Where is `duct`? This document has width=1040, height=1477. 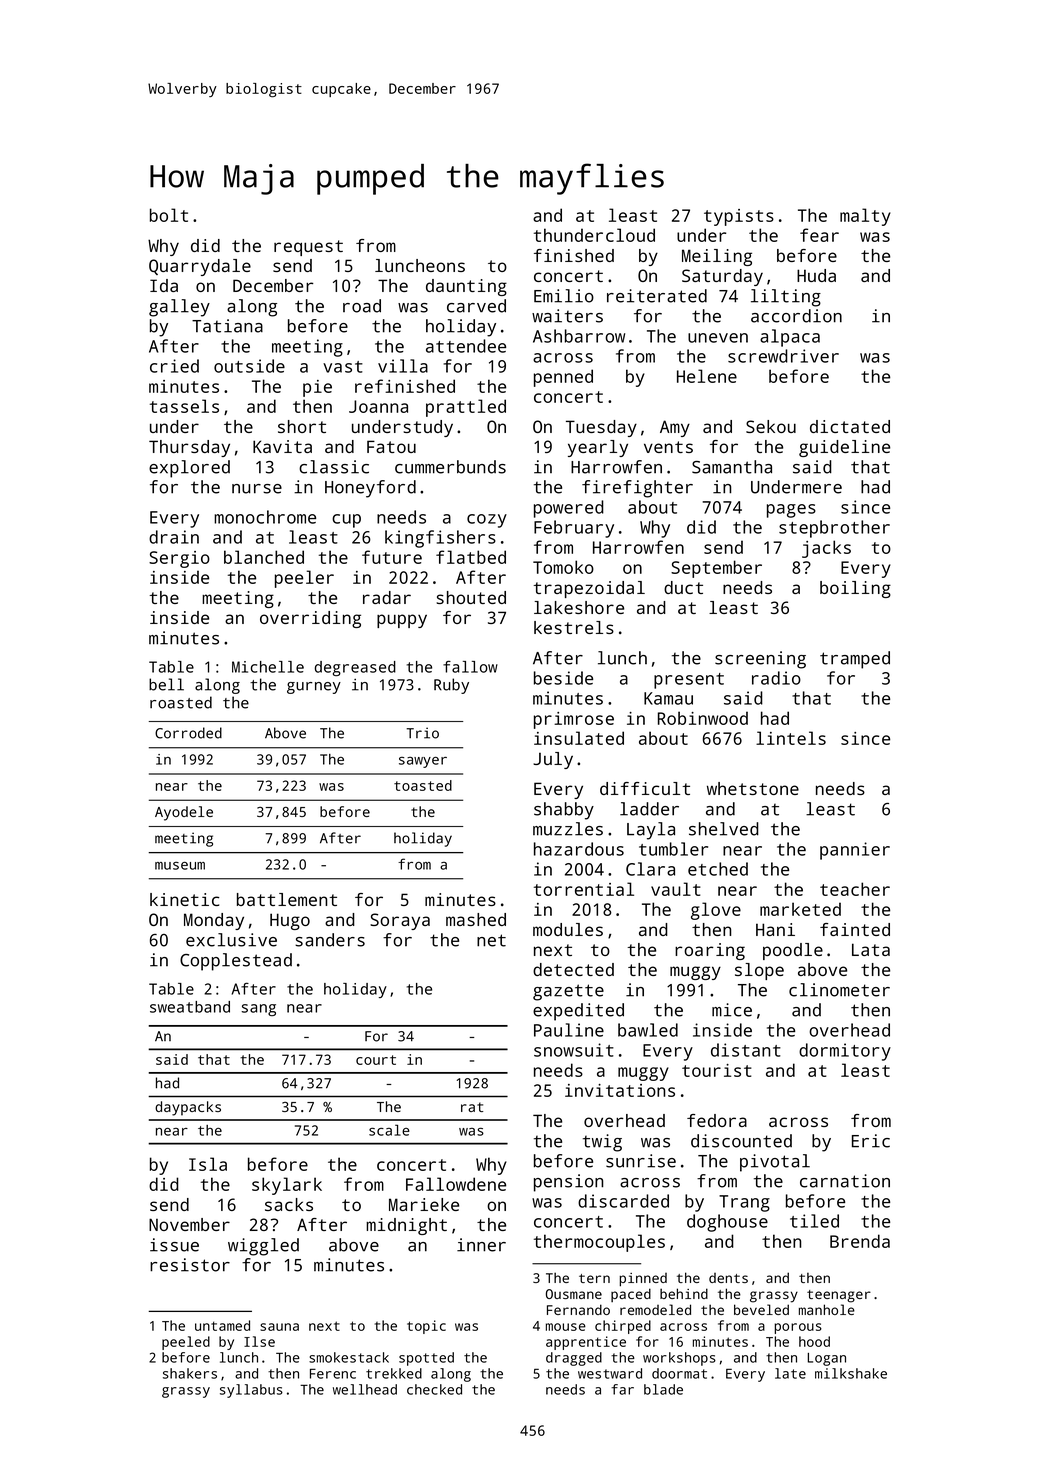 duct is located at coordinates (683, 587).
